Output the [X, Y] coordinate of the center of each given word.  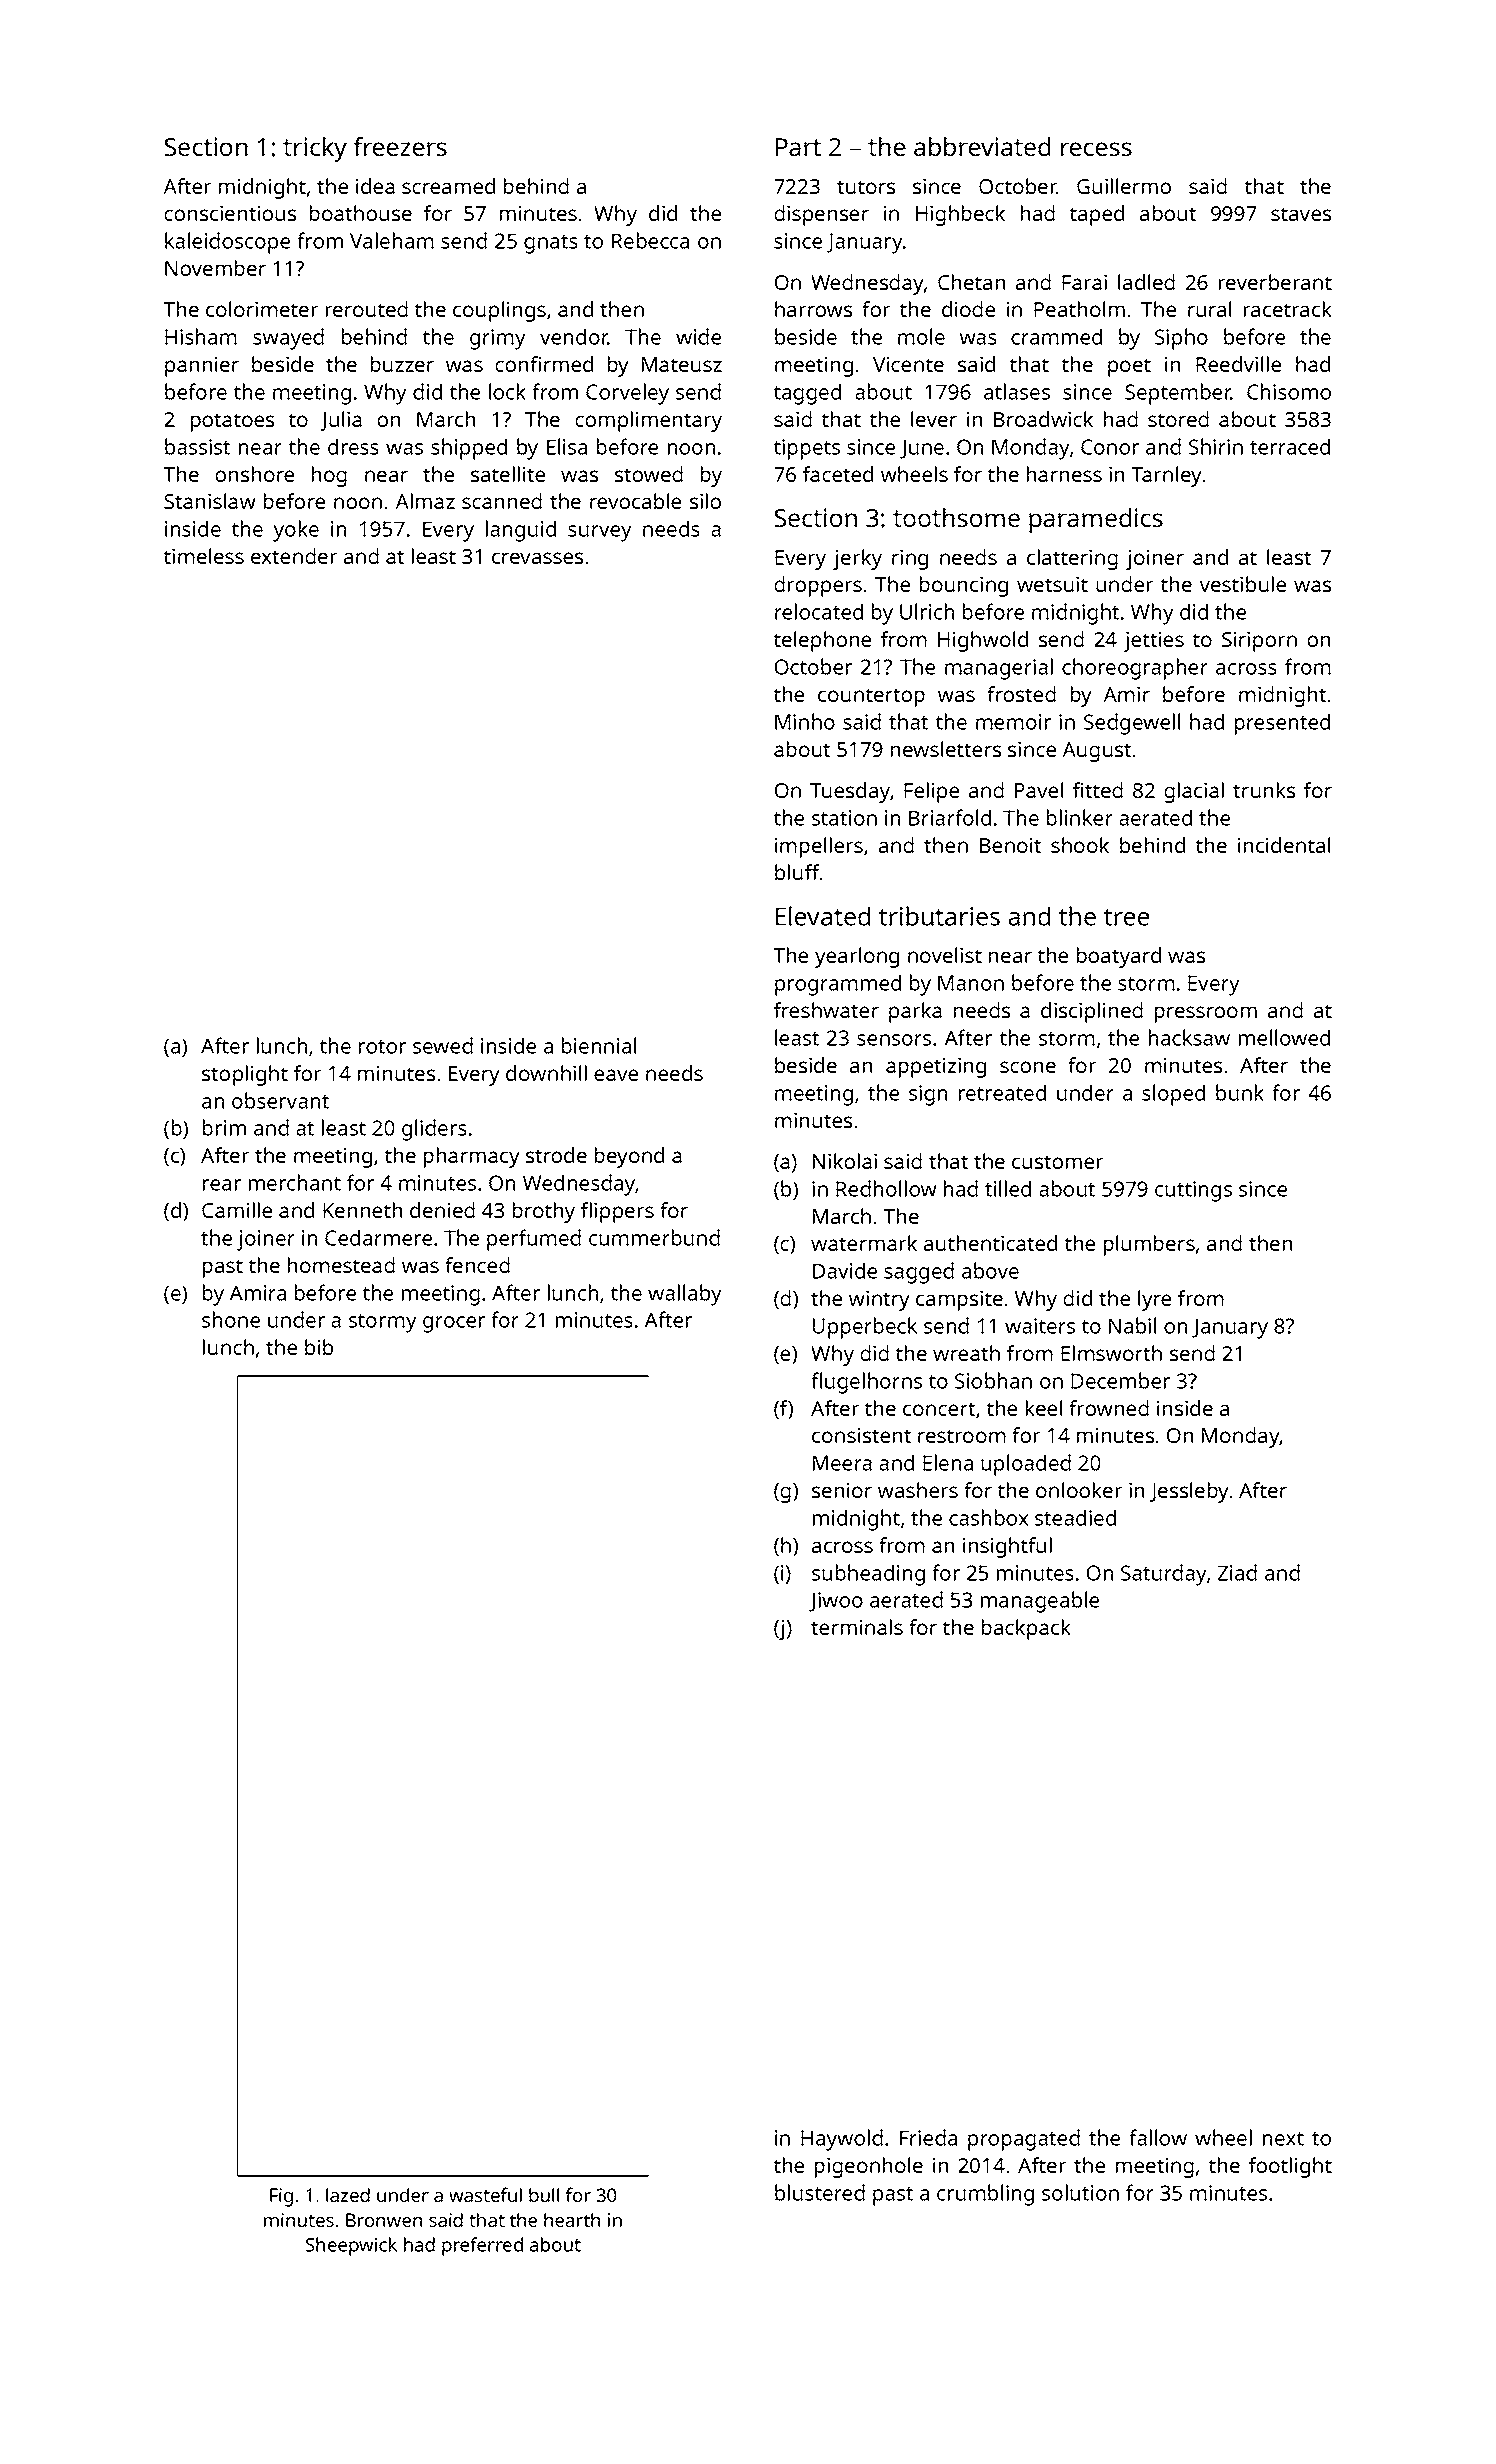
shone [231, 1319]
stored [1178, 419]
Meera [842, 1463]
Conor [1110, 447]
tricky [315, 149]
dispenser [821, 215]
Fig [281, 2197]
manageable [1040, 1602]
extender [294, 556]
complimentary [648, 421]
